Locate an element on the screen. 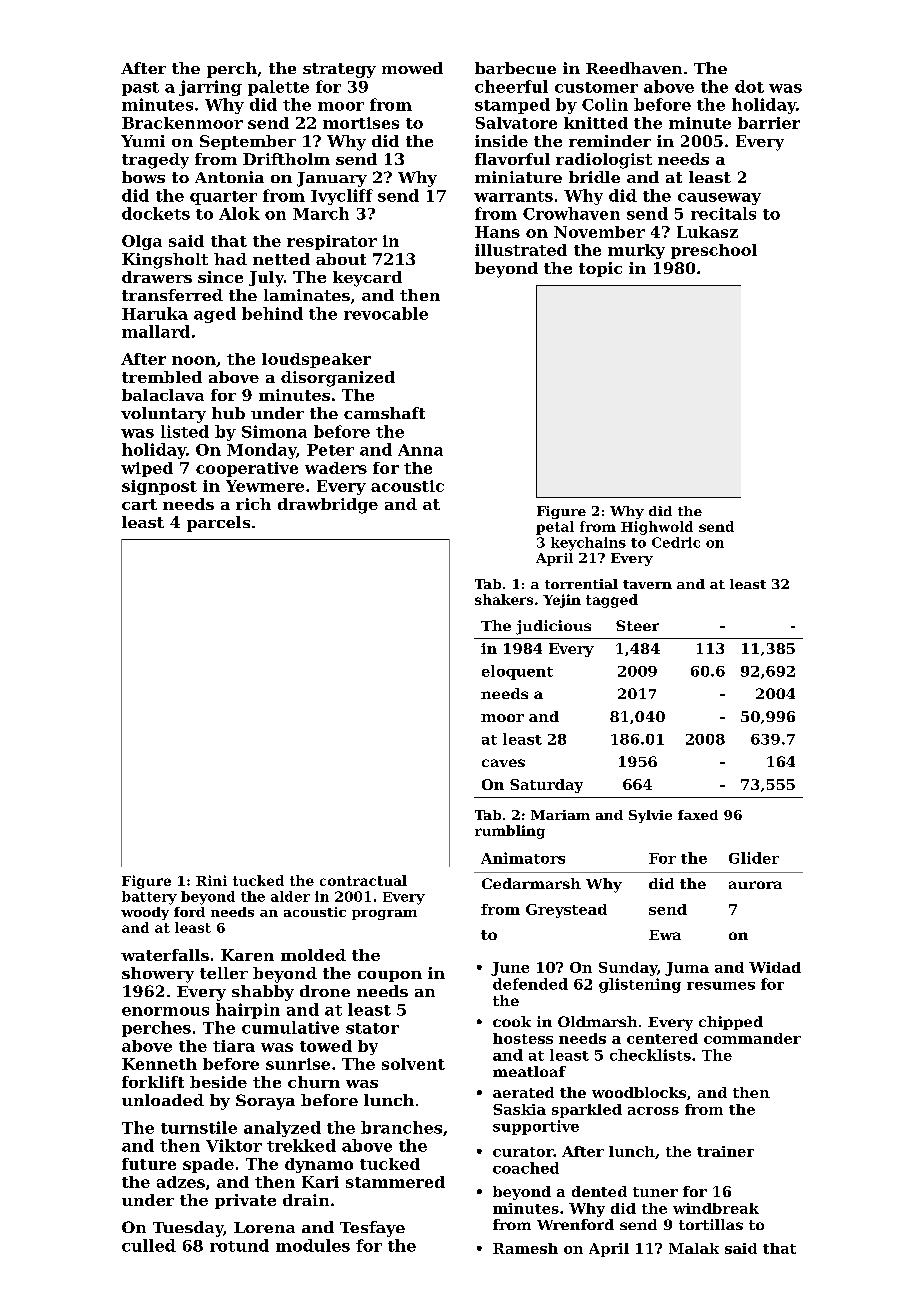  resumes is located at coordinates (721, 986).
